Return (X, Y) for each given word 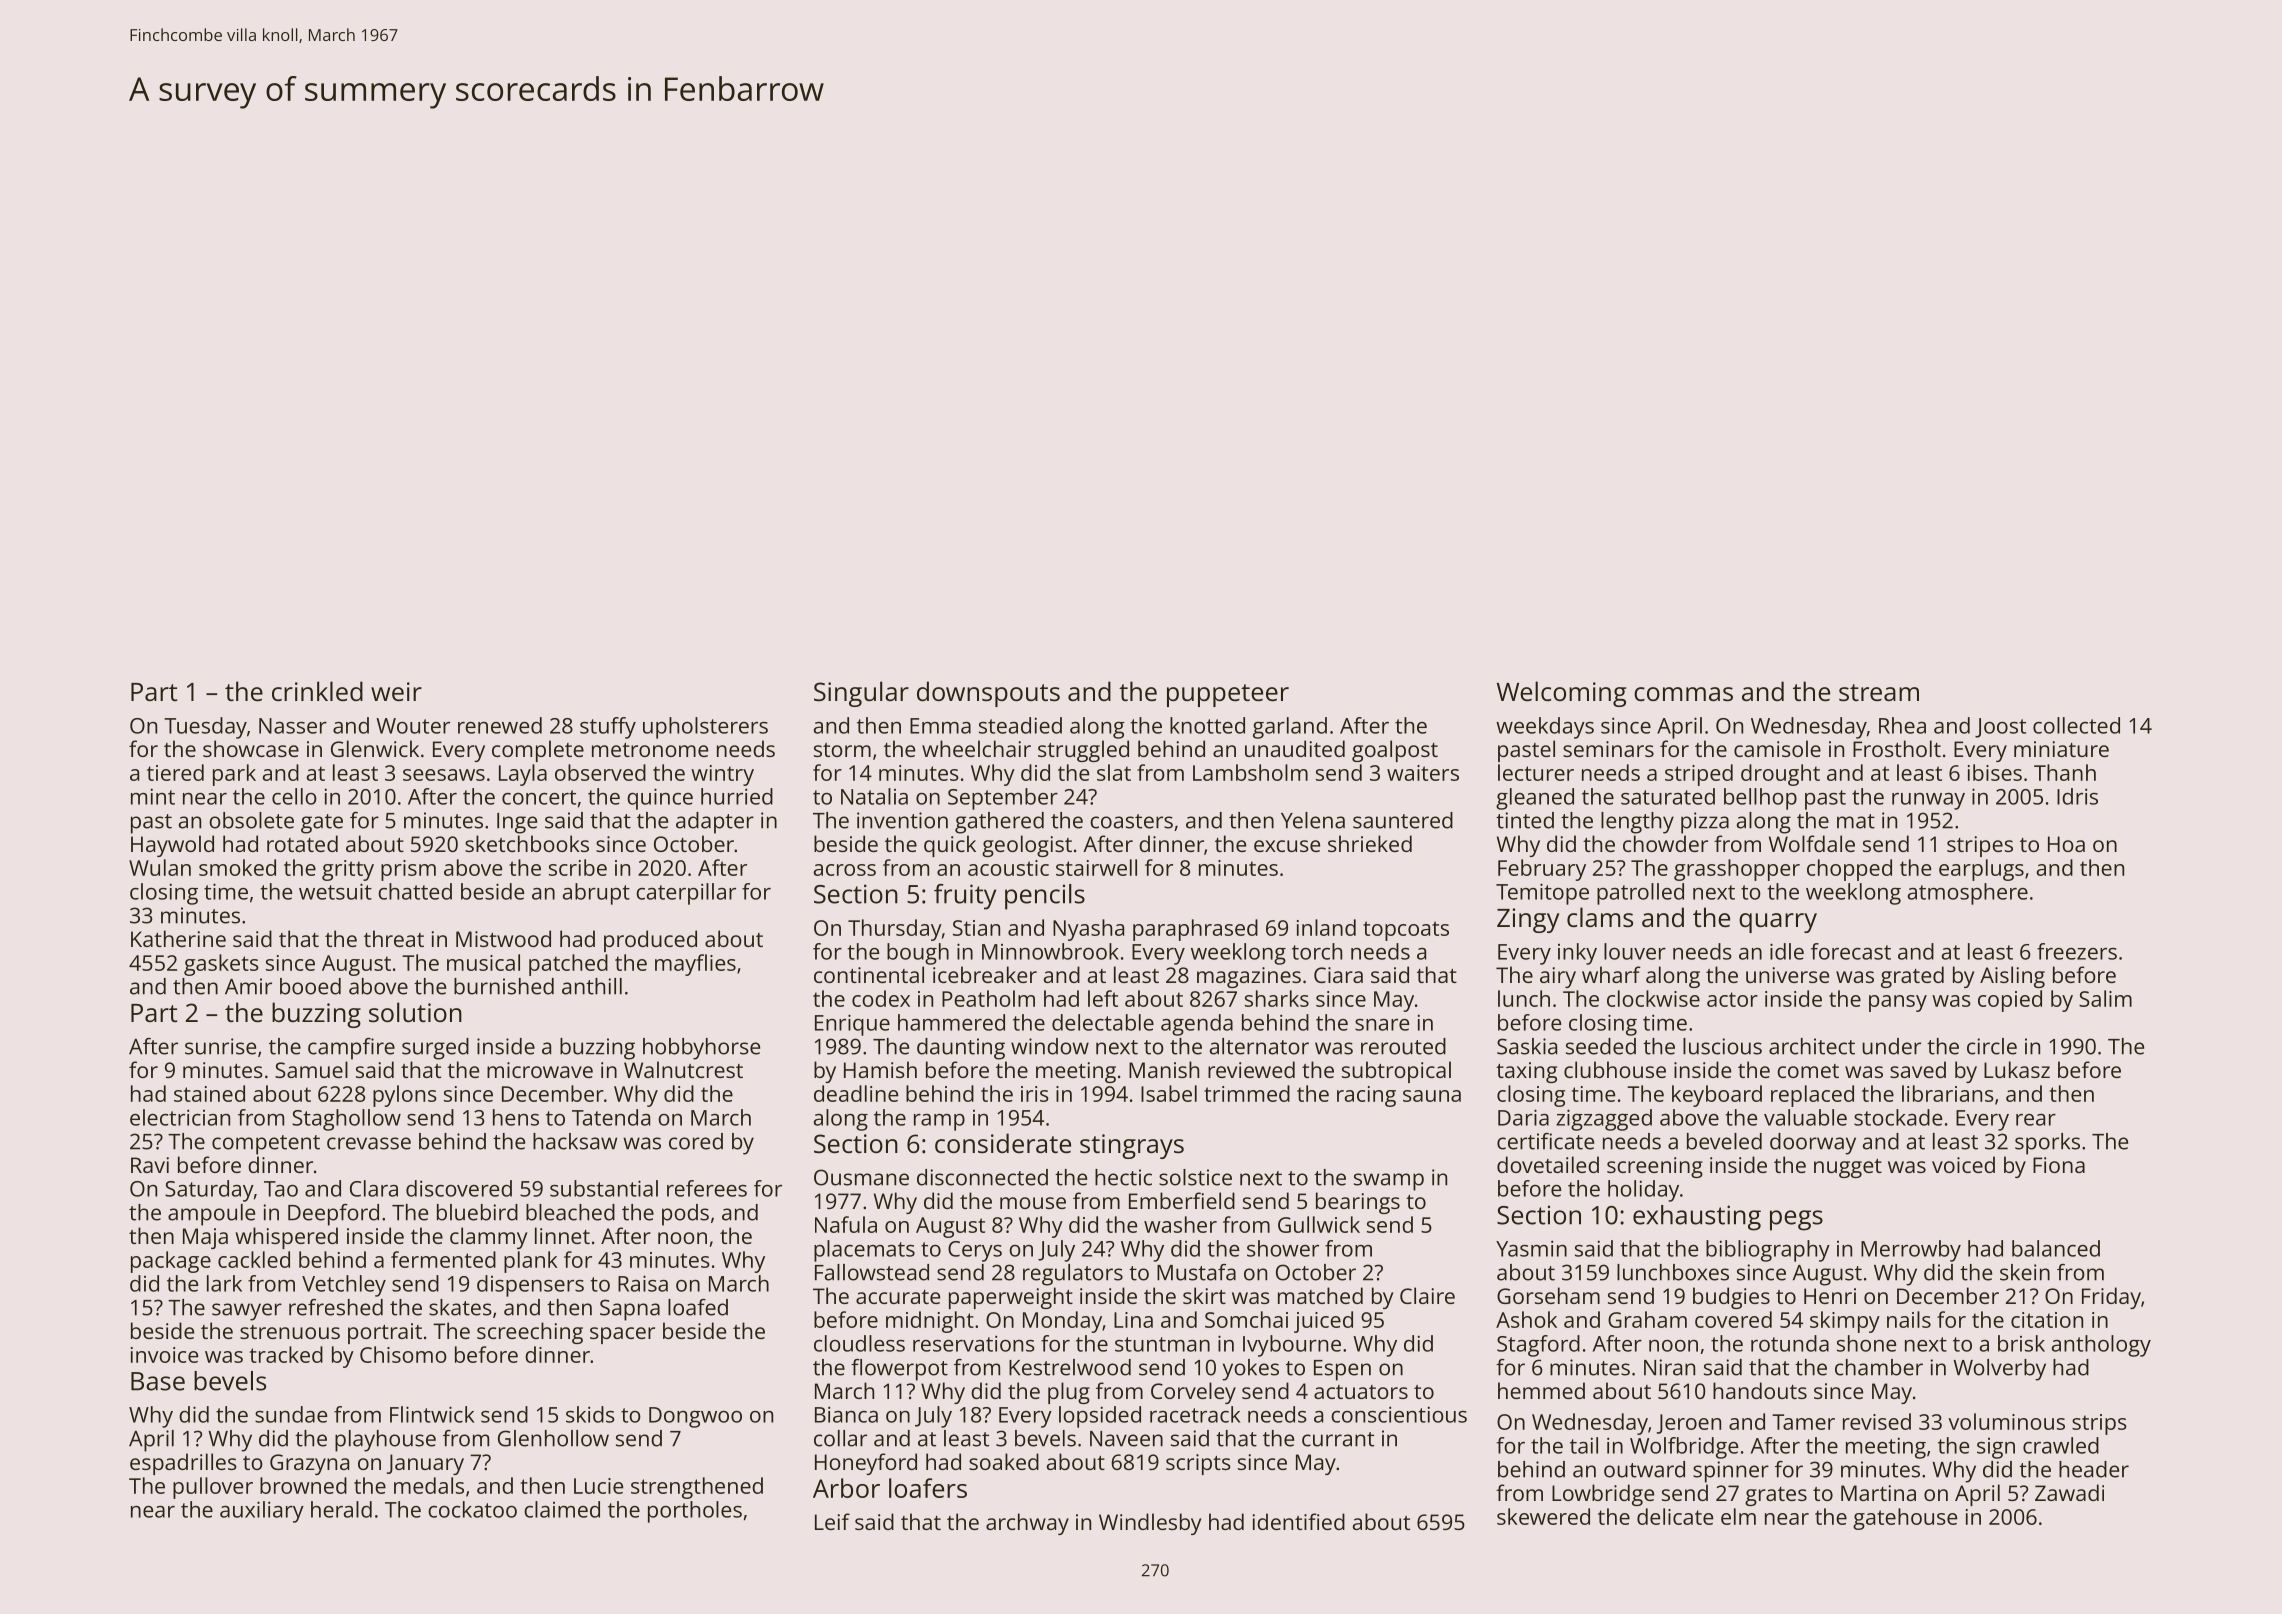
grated (1912, 977)
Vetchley (344, 1286)
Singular (861, 694)
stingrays (1132, 1146)
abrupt (596, 894)
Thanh (2065, 772)
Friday (2111, 1298)
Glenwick (375, 748)
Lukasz (2017, 1069)
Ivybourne (1292, 1346)
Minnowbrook (1050, 951)
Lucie (598, 1486)
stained (209, 1093)
